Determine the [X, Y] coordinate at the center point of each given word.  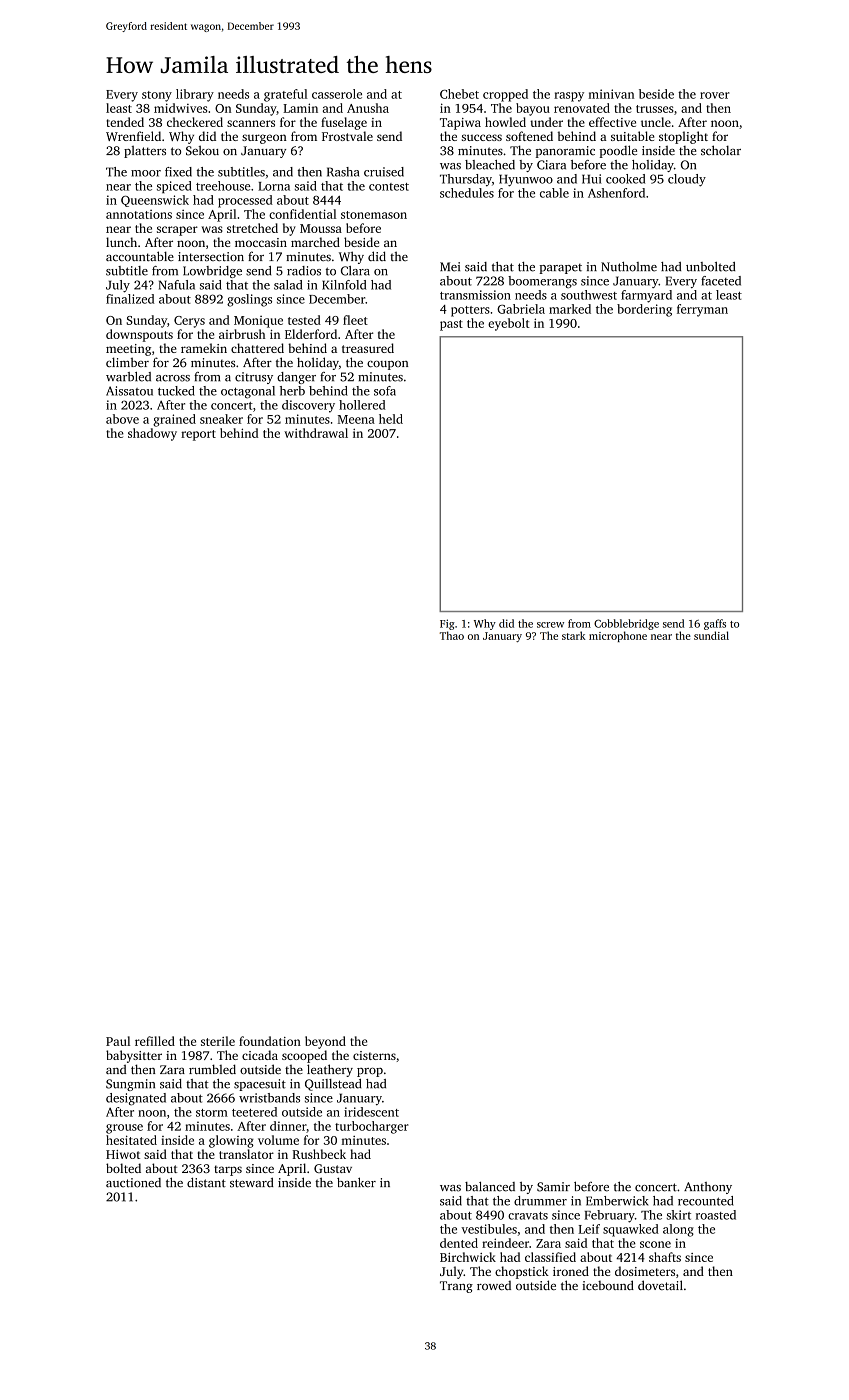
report [198, 435]
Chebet [459, 94]
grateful [286, 95]
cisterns [374, 1055]
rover [715, 95]
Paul [118, 1041]
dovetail [660, 1285]
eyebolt [509, 324]
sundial [711, 635]
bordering [644, 310]
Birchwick [468, 1257]
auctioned [133, 1183]
